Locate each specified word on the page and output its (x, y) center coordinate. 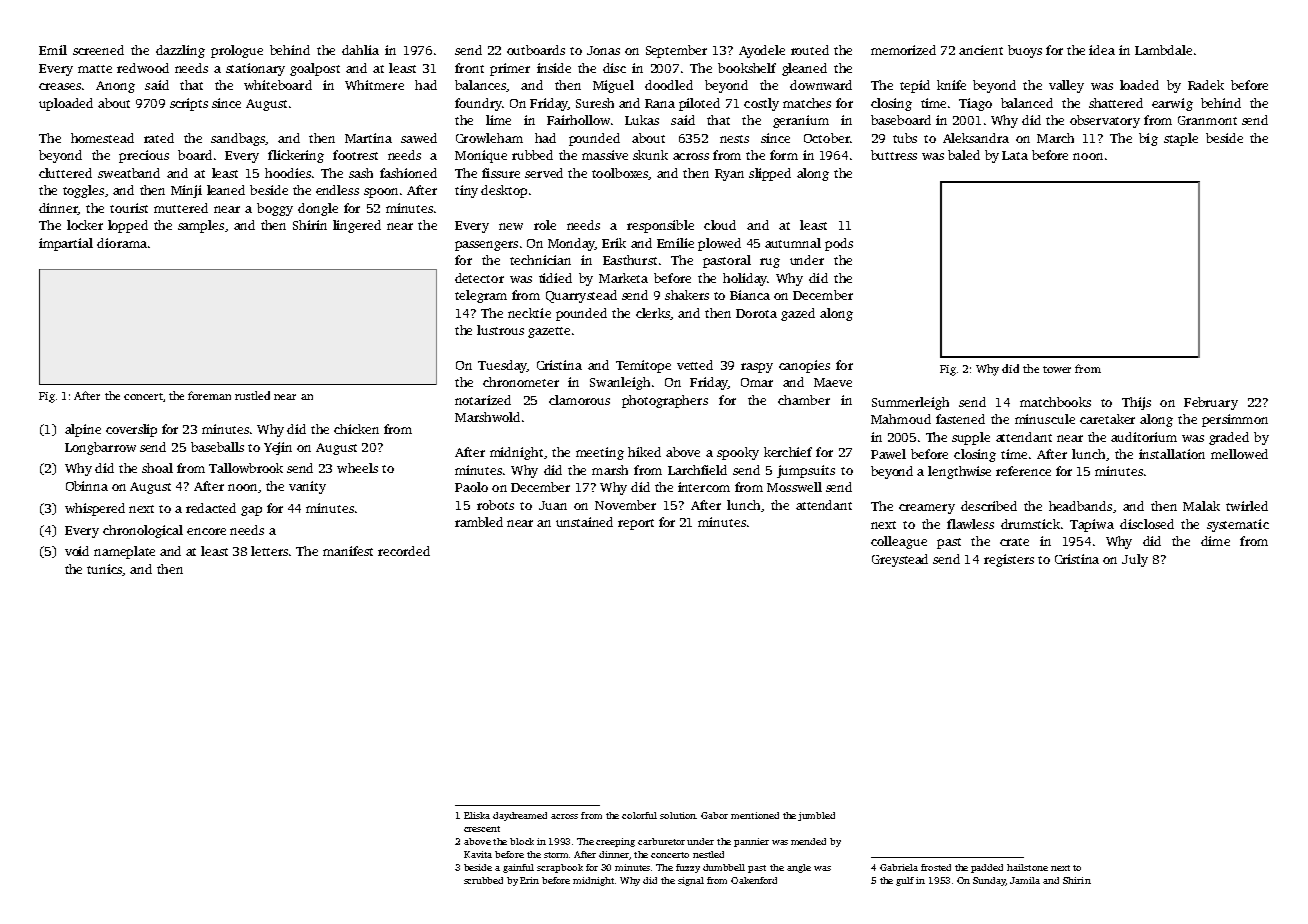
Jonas (603, 50)
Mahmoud (901, 419)
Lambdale (1163, 50)
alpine (83, 430)
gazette (549, 332)
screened (98, 50)
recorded (404, 551)
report (636, 524)
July (1135, 560)
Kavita (478, 854)
